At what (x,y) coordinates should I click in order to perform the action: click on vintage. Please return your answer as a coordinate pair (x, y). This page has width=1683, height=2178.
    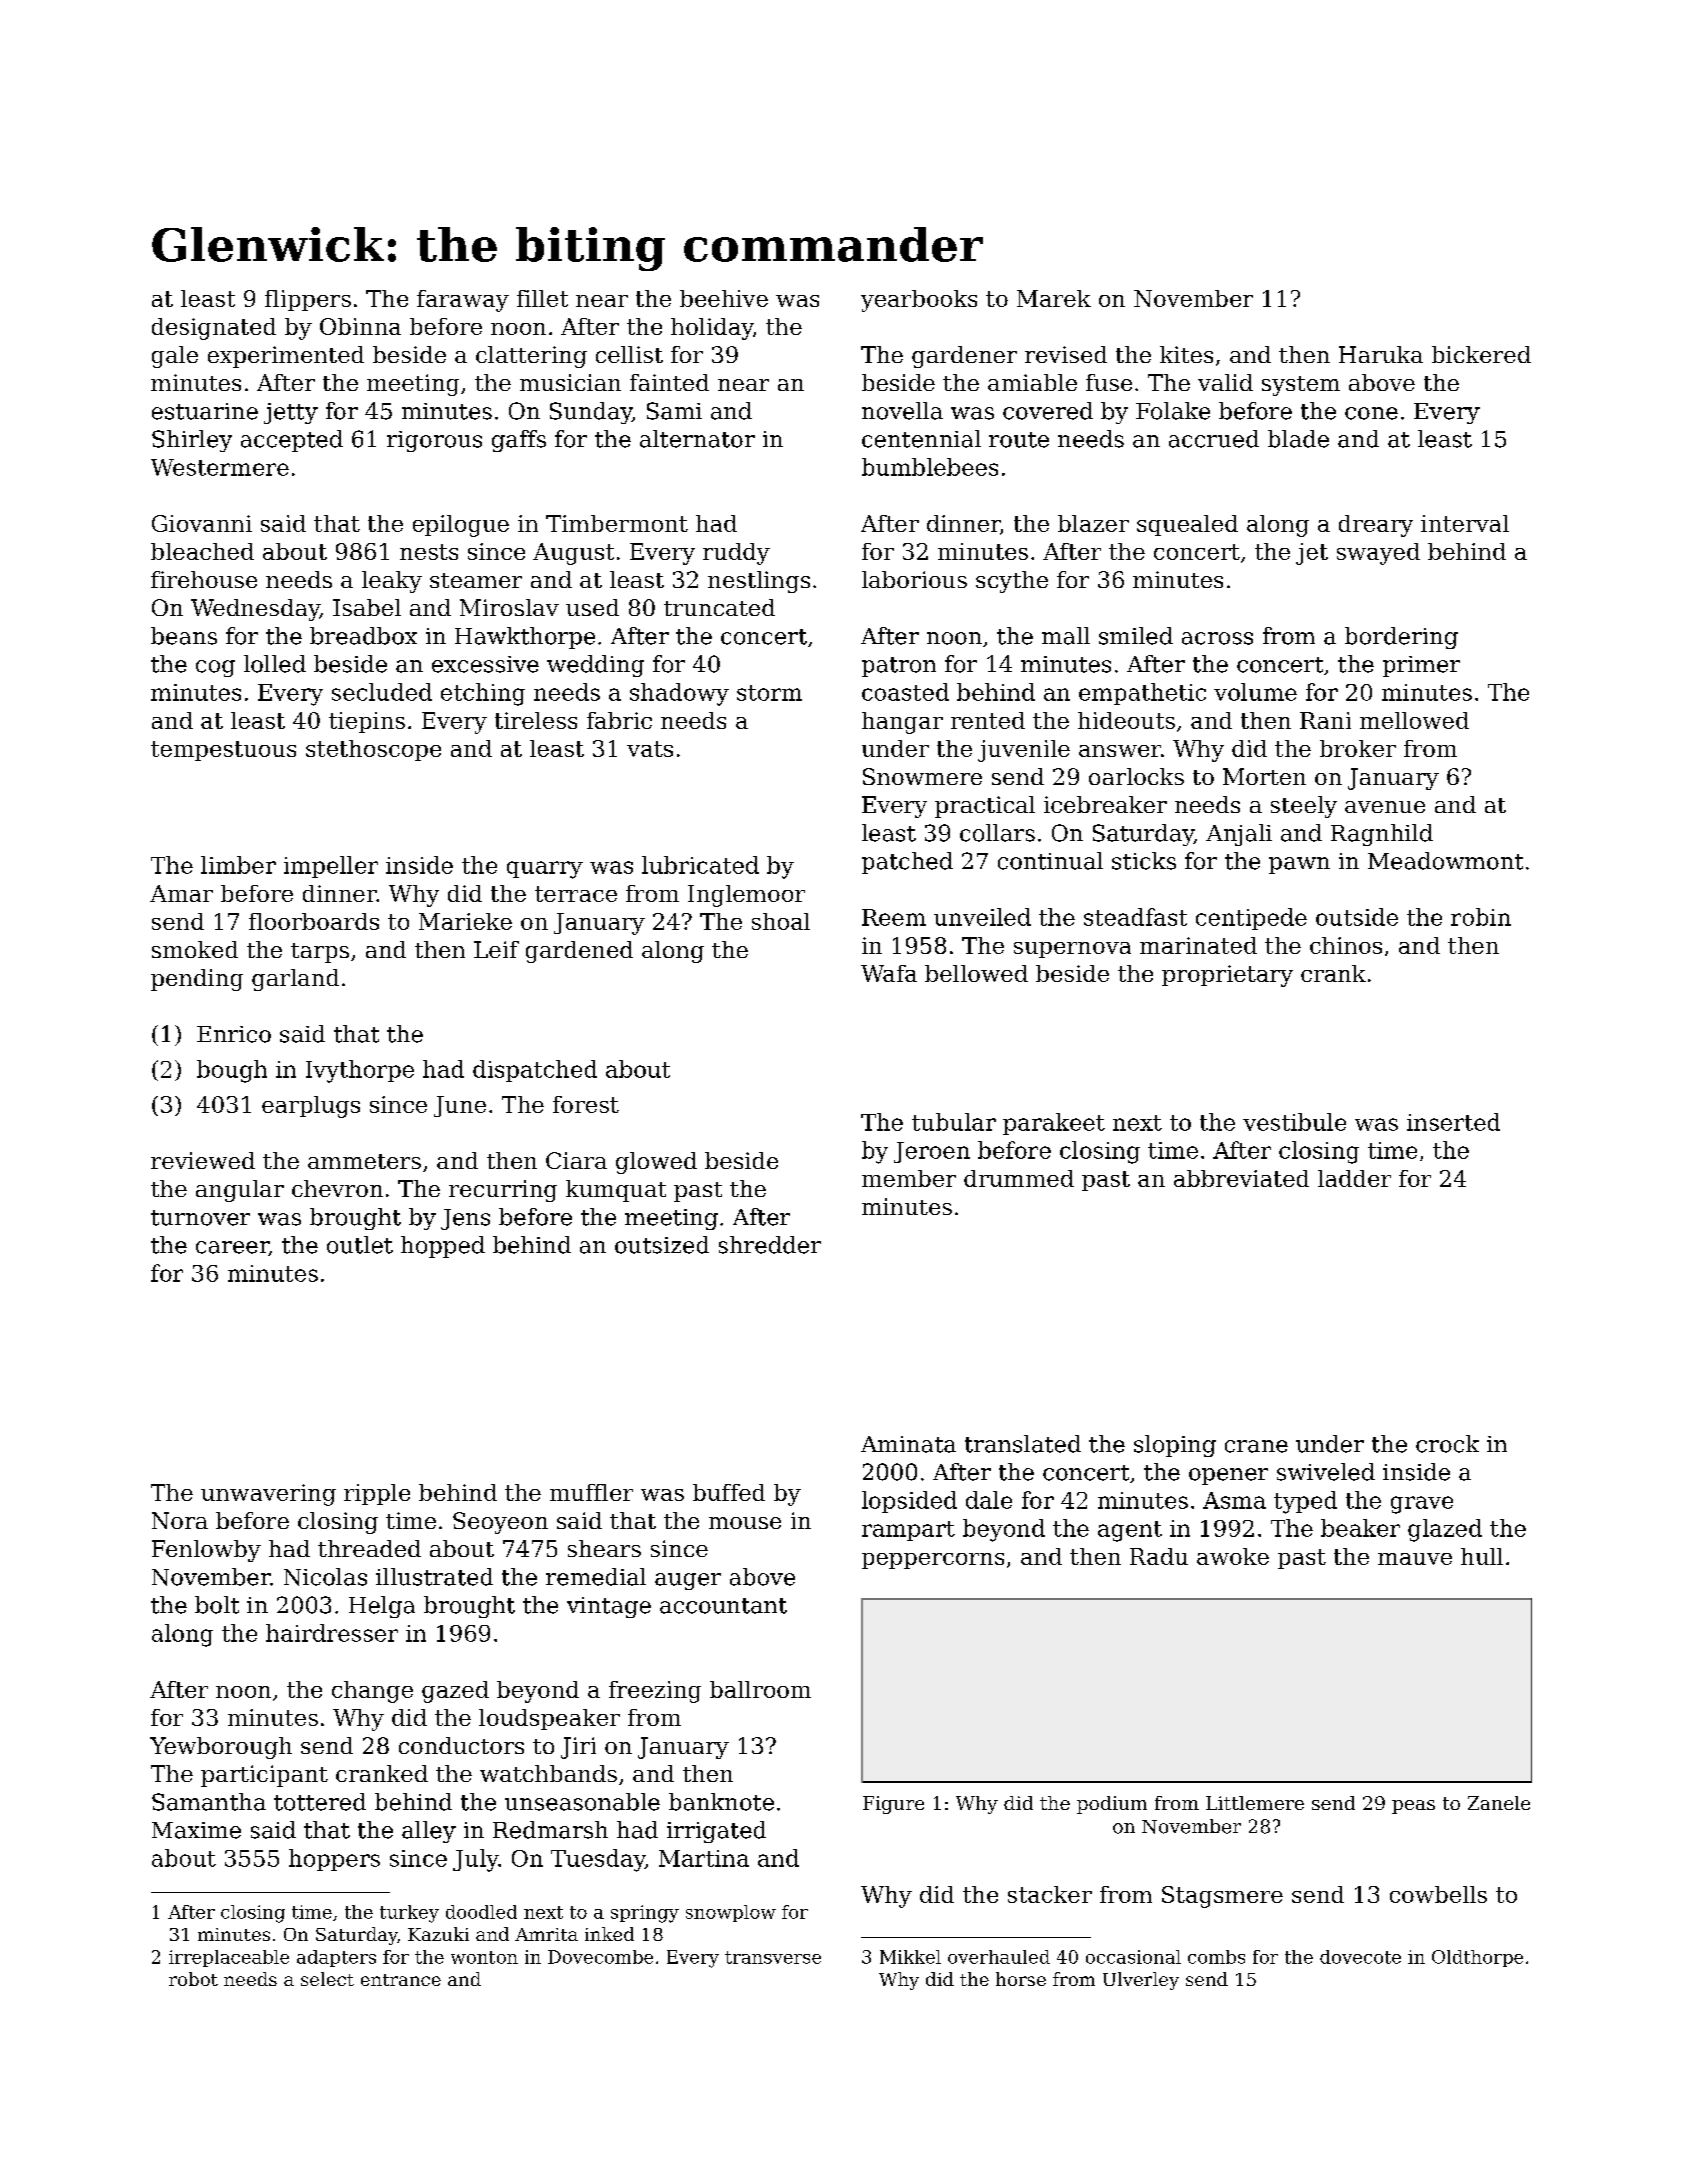
    Looking at the image, I should click on (609, 1607).
